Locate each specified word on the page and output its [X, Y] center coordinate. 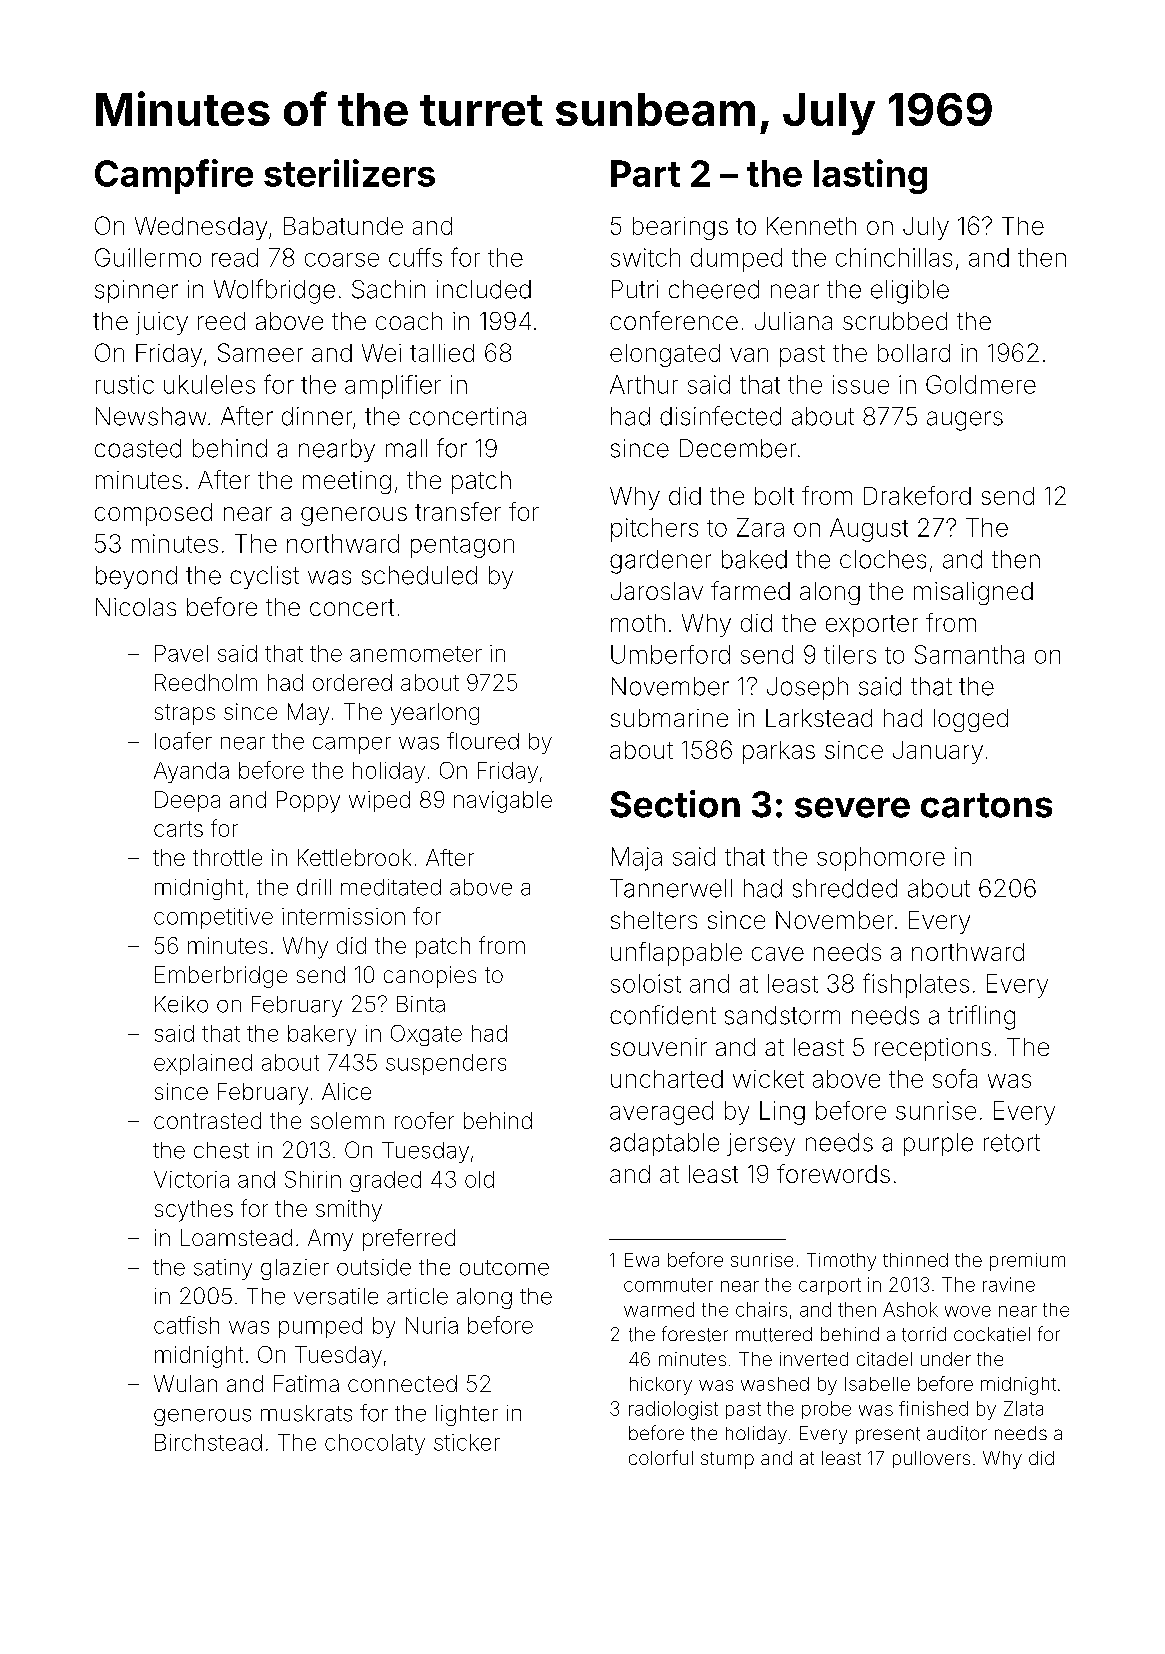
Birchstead [208, 1442]
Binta [421, 1004]
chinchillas [894, 257]
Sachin [388, 289]
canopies [430, 977]
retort [1012, 1143]
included [484, 289]
